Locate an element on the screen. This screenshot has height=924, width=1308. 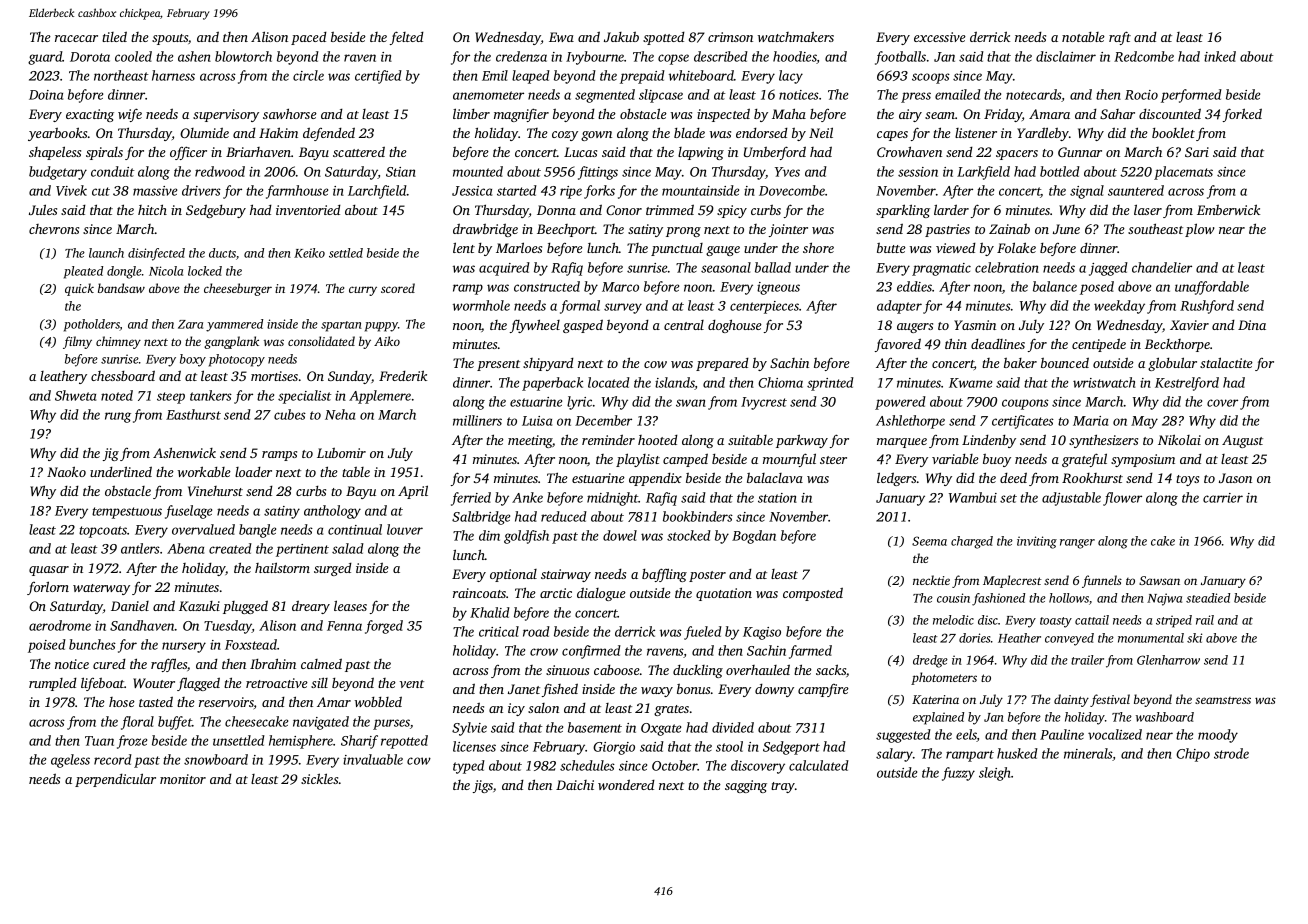
prong is located at coordinates (683, 232).
